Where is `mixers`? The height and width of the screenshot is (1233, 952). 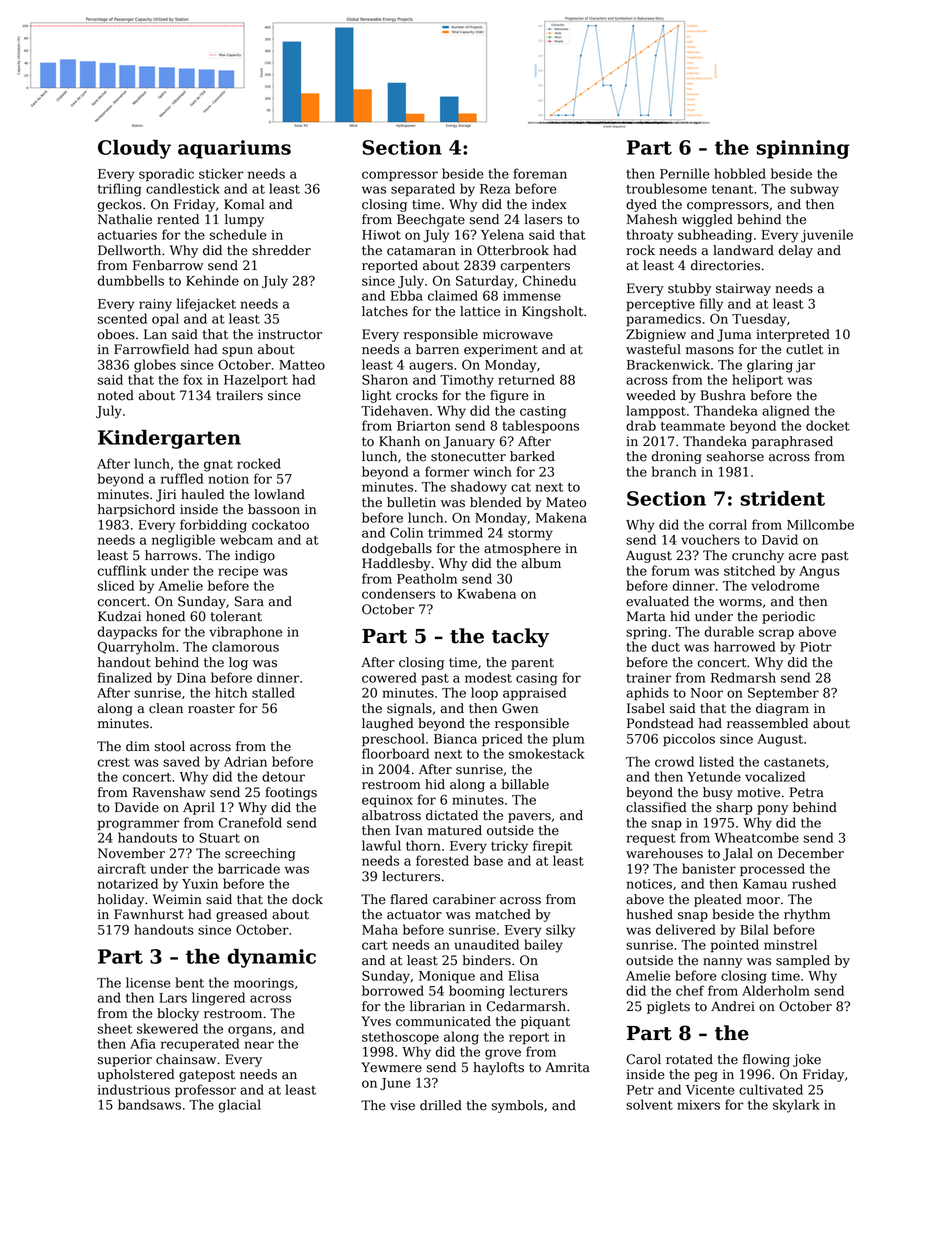
mixers is located at coordinates (698, 1105).
